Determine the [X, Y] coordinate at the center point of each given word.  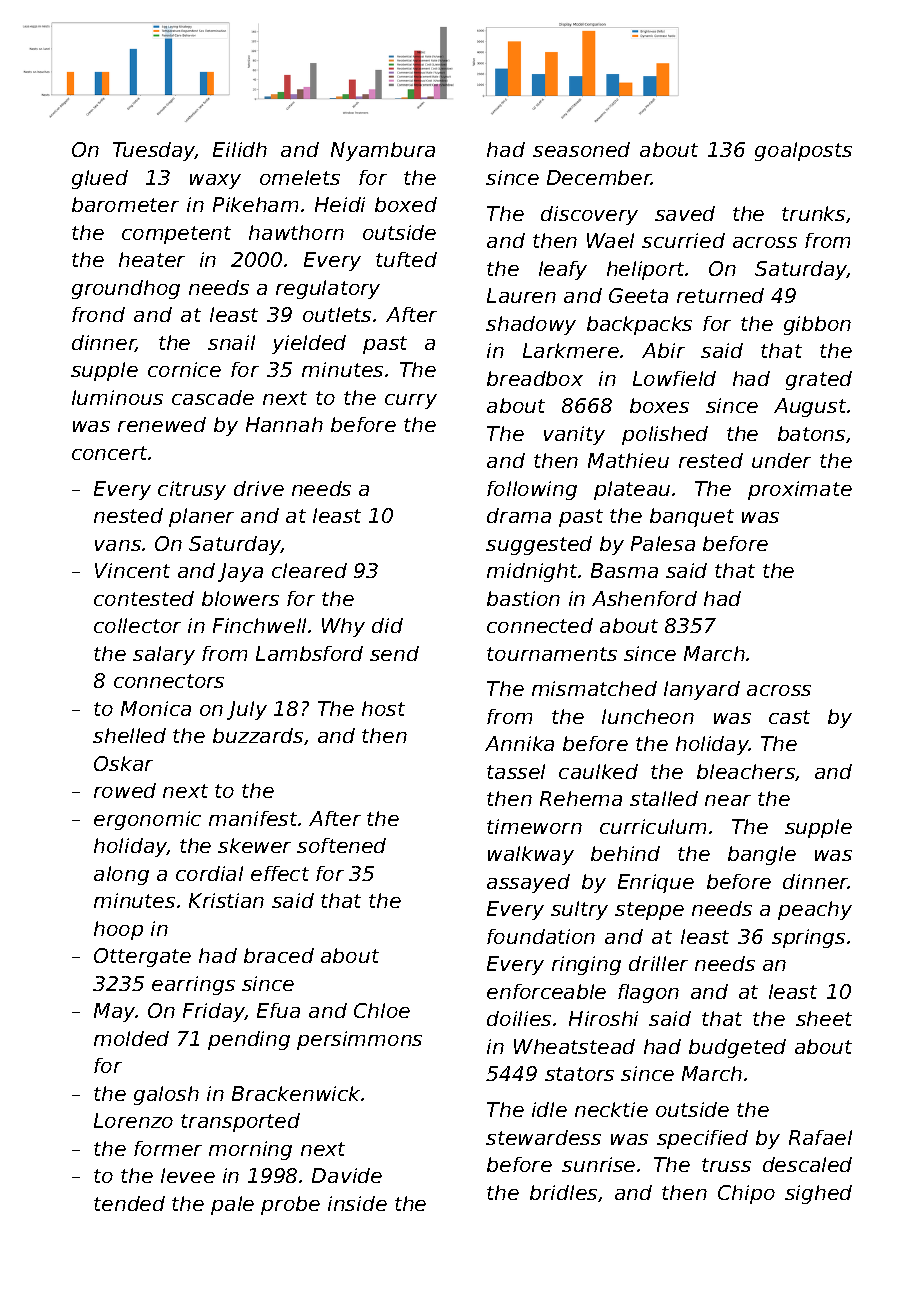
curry [411, 401]
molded [131, 1038]
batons [811, 433]
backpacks [639, 325]
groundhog [126, 289]
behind [625, 853]
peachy [815, 910]
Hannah [284, 424]
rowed [125, 790]
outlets [337, 314]
